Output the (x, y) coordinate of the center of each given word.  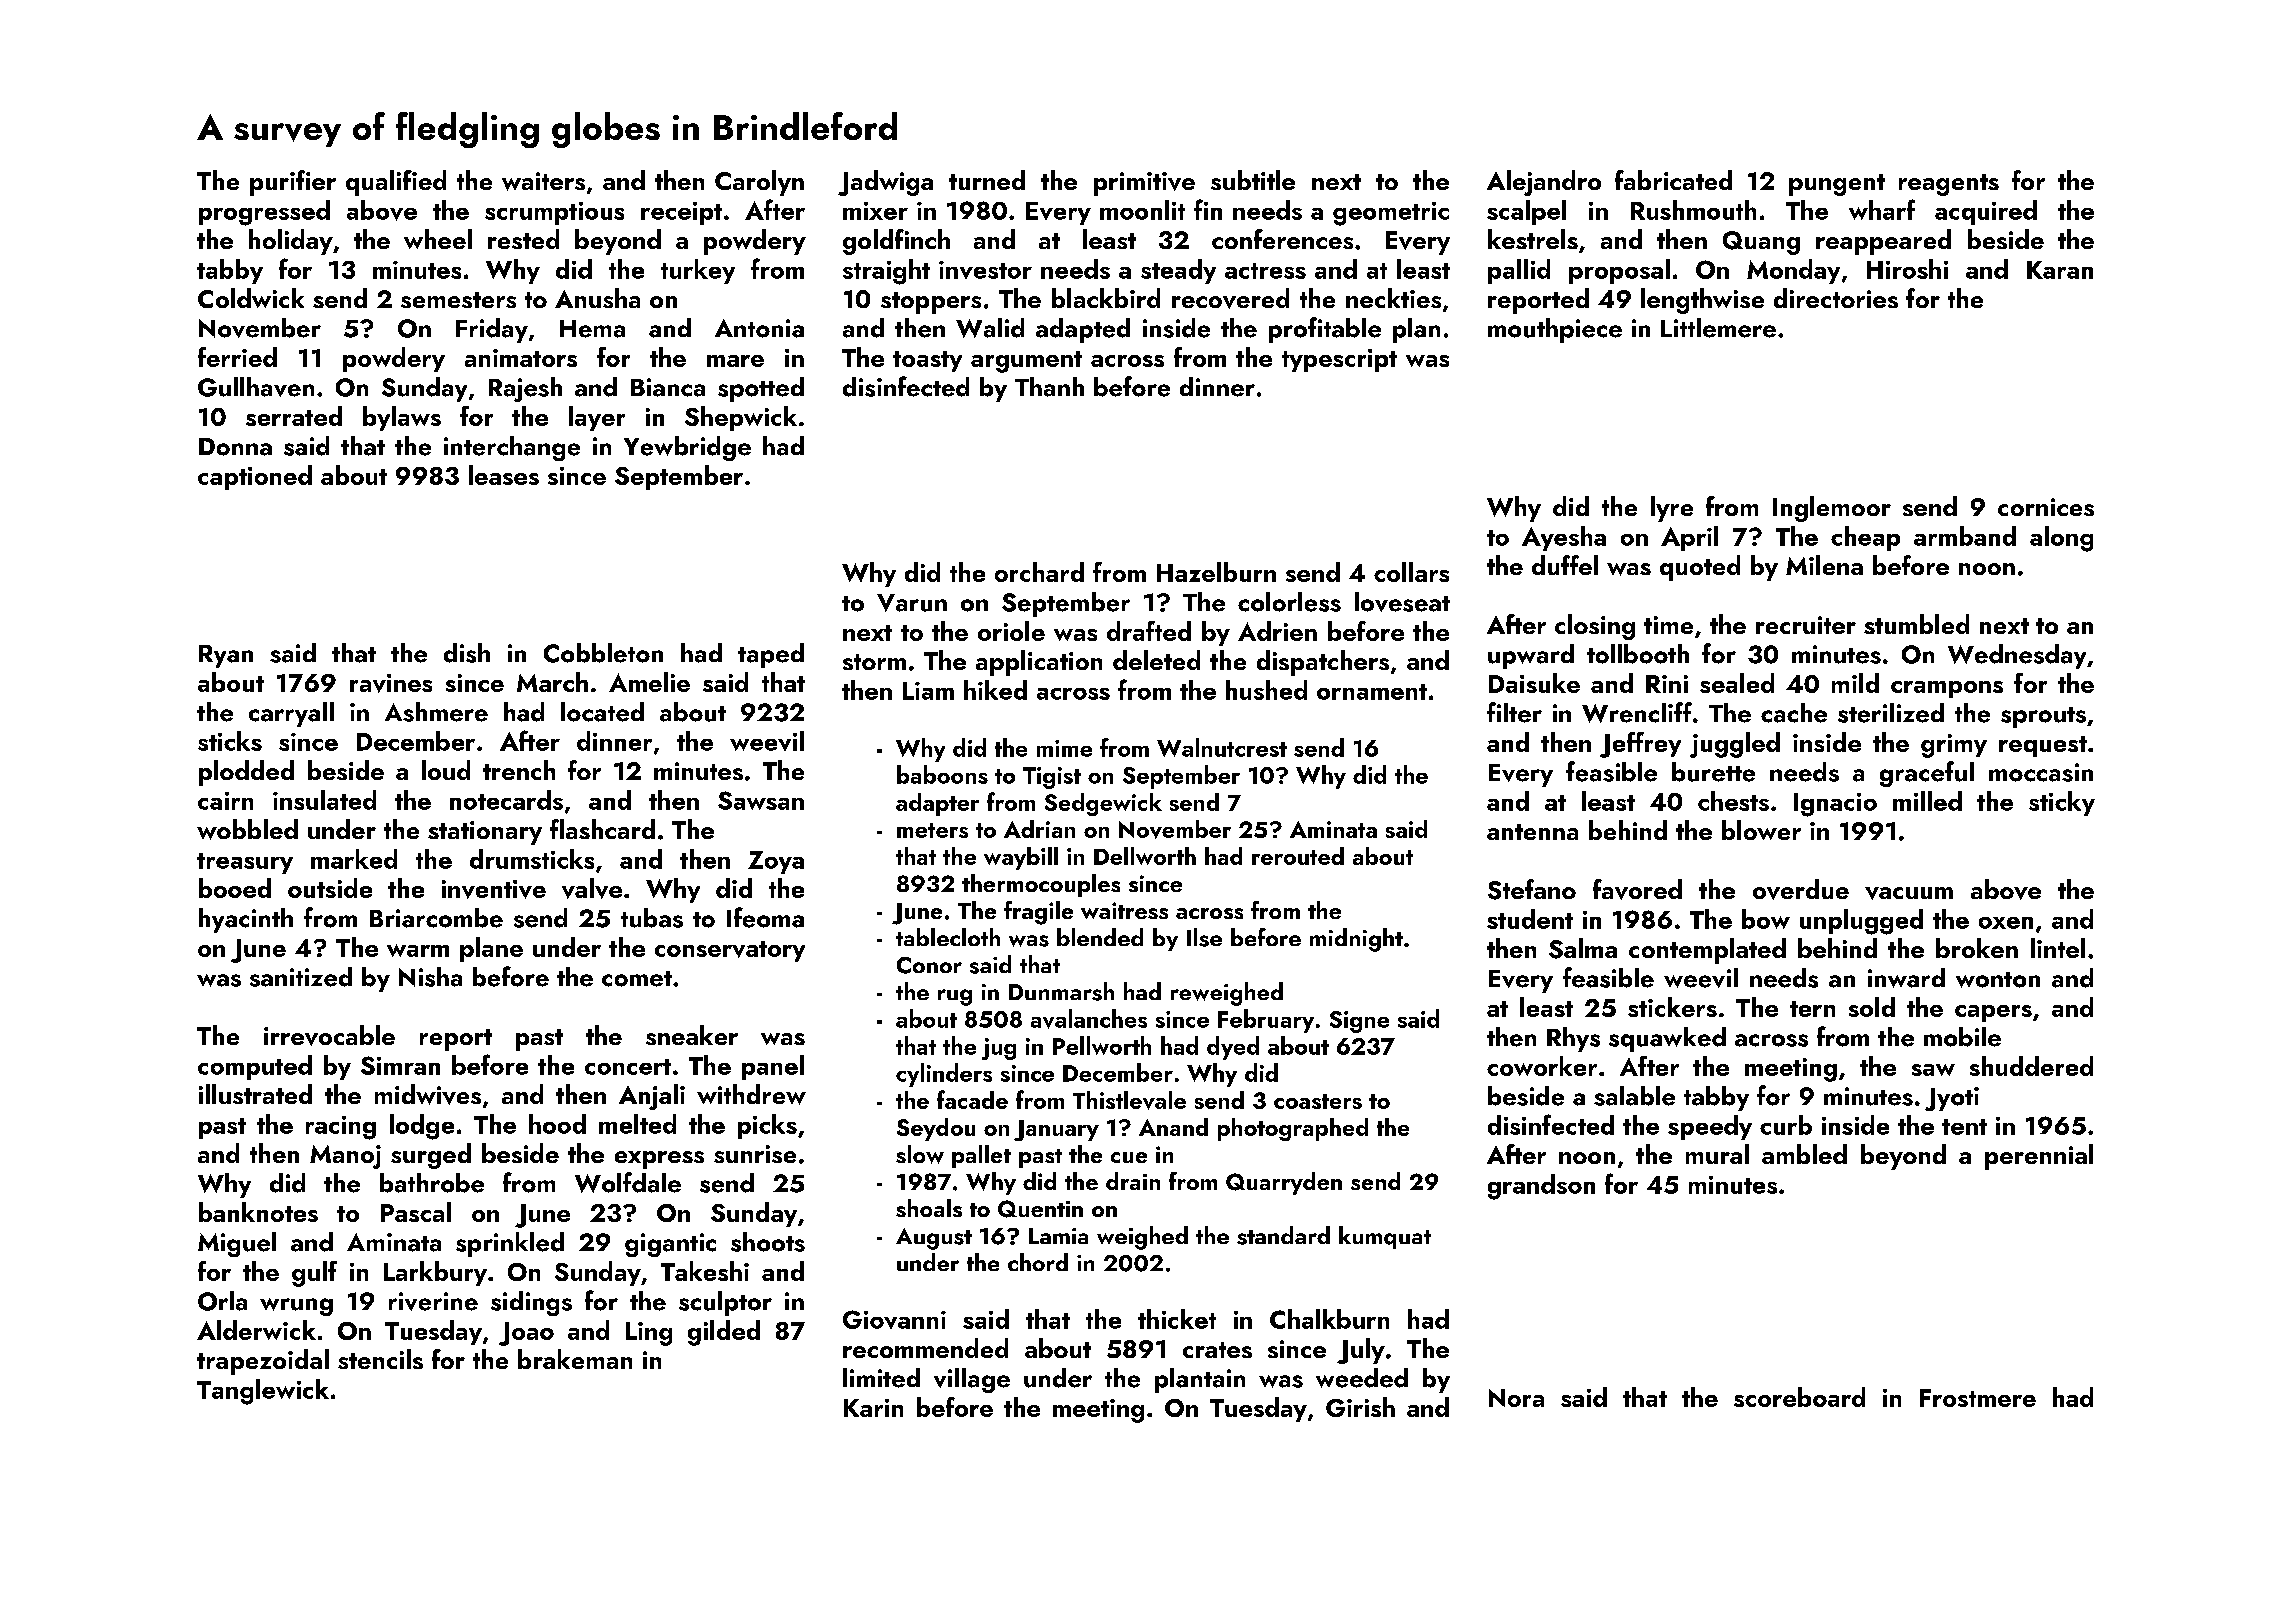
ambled (1804, 1154)
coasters (1318, 1101)
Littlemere (1718, 328)
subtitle (1253, 180)
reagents (1949, 185)
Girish (1360, 1407)
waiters (543, 181)
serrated (294, 416)
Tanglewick (263, 1392)
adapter (937, 804)
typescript (1339, 360)
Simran (400, 1065)
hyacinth (246, 920)
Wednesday (2017, 656)
